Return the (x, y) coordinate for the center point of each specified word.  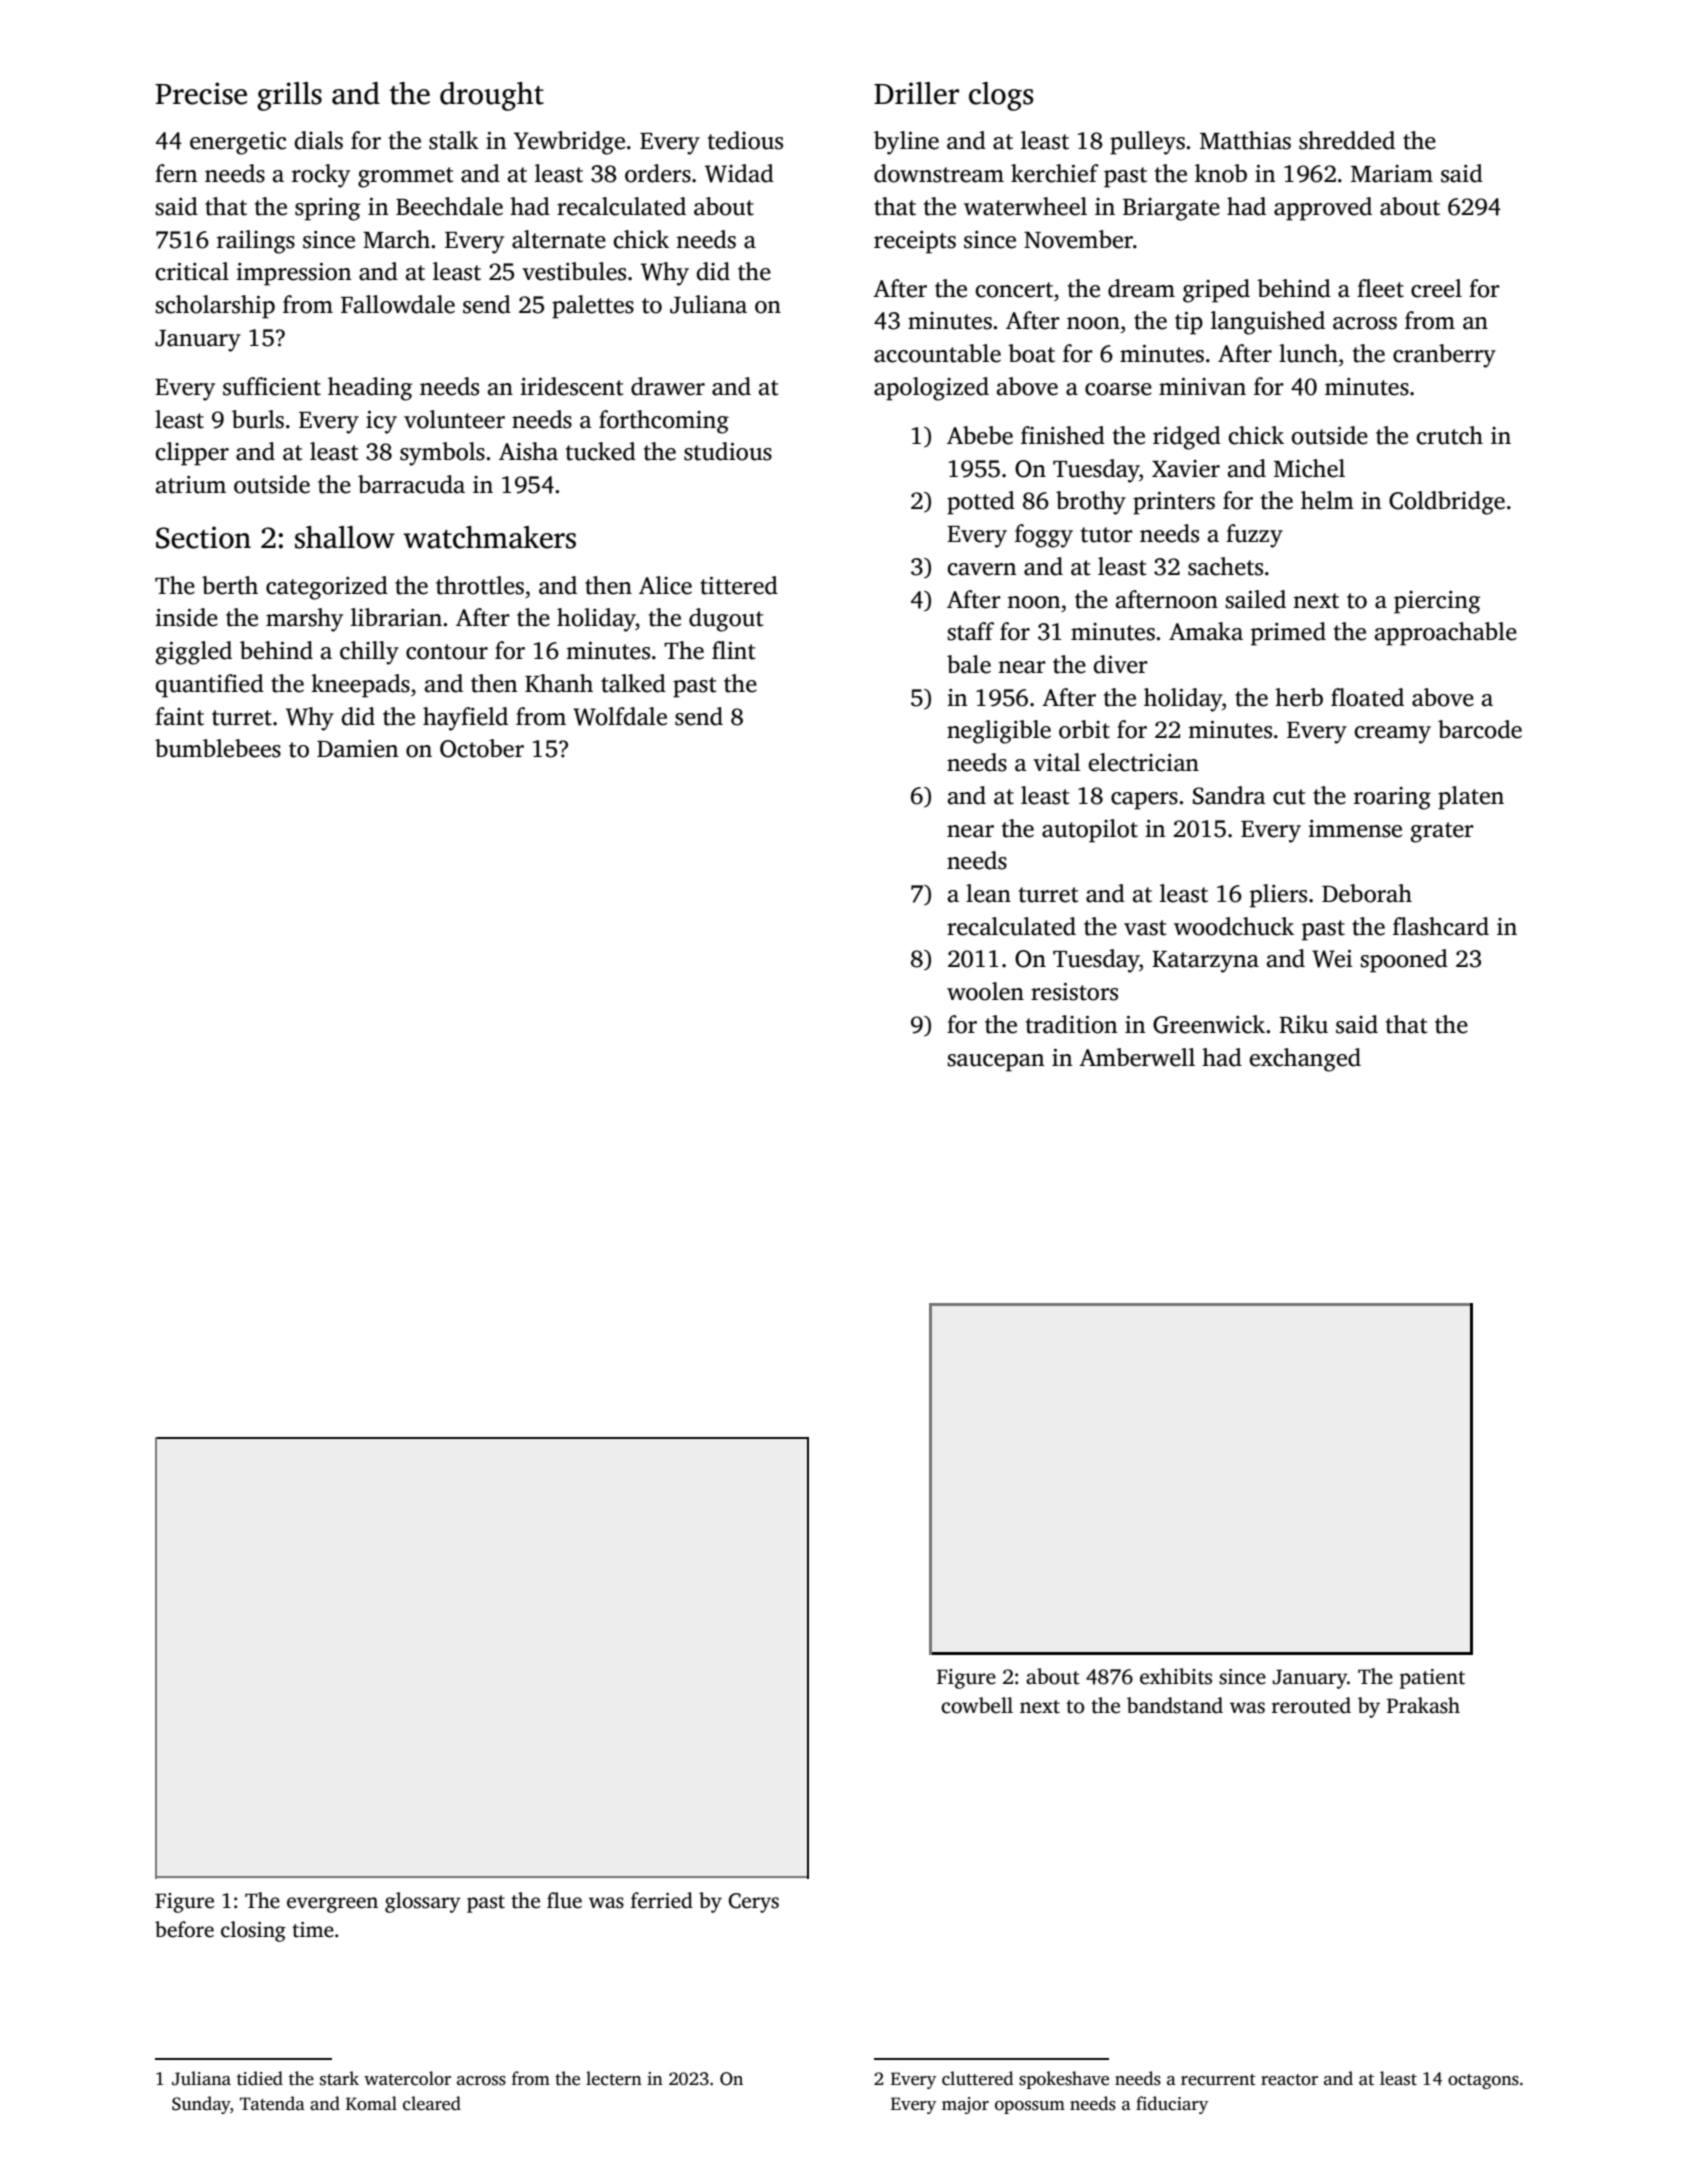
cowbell (977, 1705)
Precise (201, 93)
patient (1432, 1679)
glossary (423, 1902)
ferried (662, 1900)
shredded (1347, 140)
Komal (371, 2103)
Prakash (1423, 1705)
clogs (1001, 96)
